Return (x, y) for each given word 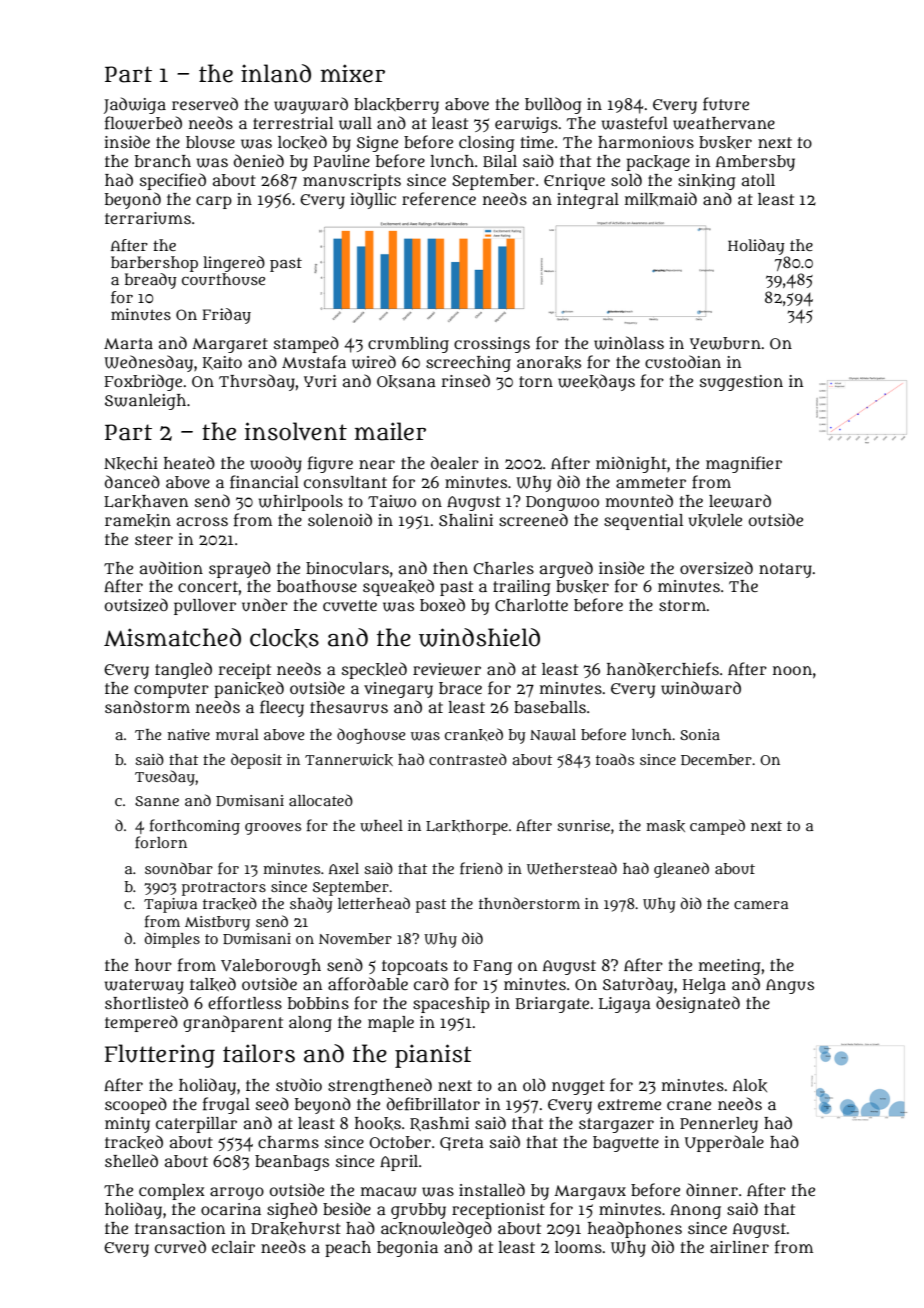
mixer (353, 73)
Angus (790, 986)
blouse (210, 142)
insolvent (296, 431)
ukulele (715, 520)
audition (171, 567)
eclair (233, 1247)
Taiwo (392, 501)
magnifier (744, 464)
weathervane (724, 123)
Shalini (466, 520)
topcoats (415, 967)
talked (213, 984)
